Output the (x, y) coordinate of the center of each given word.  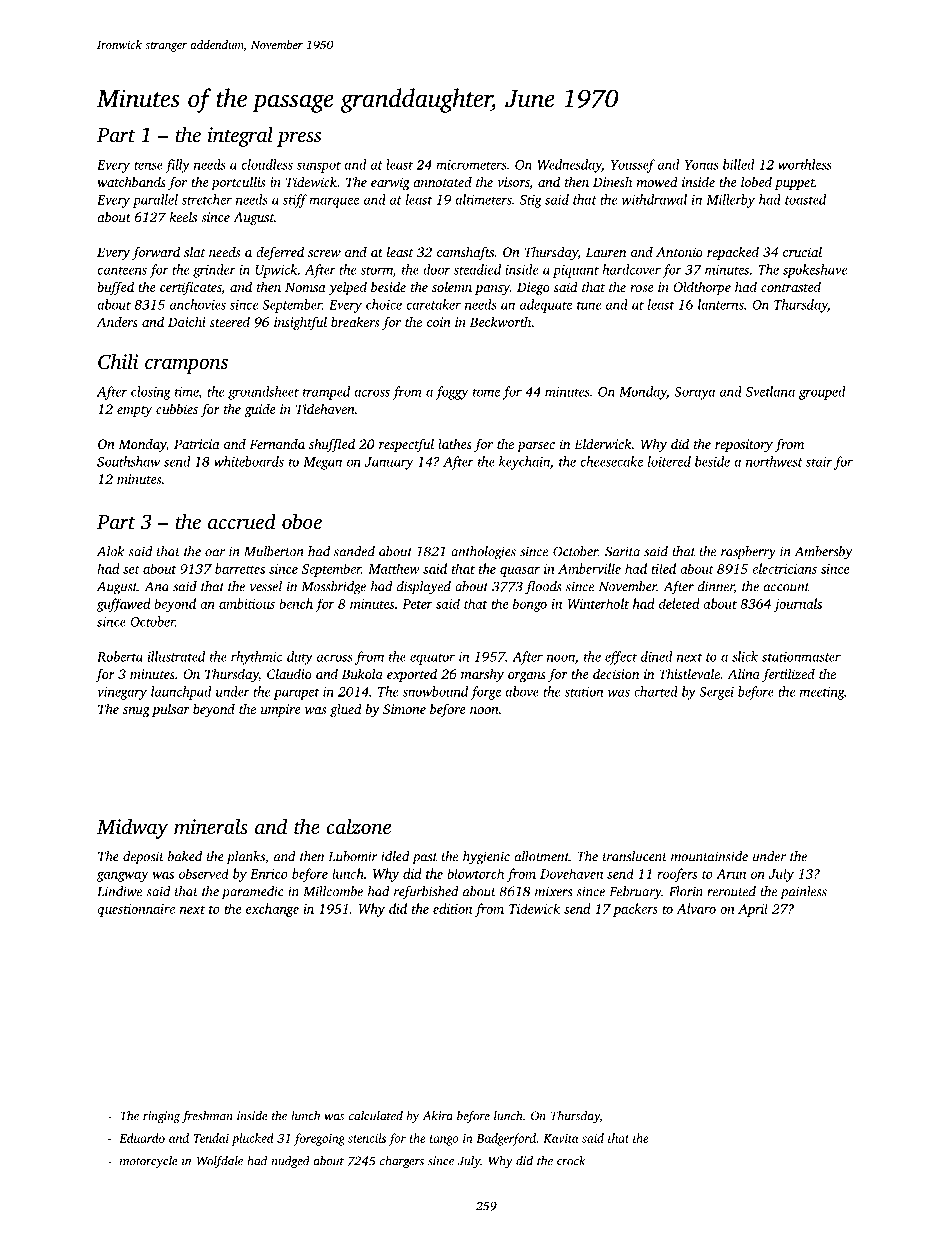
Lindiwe (119, 891)
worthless (805, 164)
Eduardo (142, 1138)
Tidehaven (325, 408)
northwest (774, 461)
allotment (542, 856)
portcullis (238, 183)
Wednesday (569, 166)
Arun (731, 874)
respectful (406, 445)
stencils (367, 1138)
